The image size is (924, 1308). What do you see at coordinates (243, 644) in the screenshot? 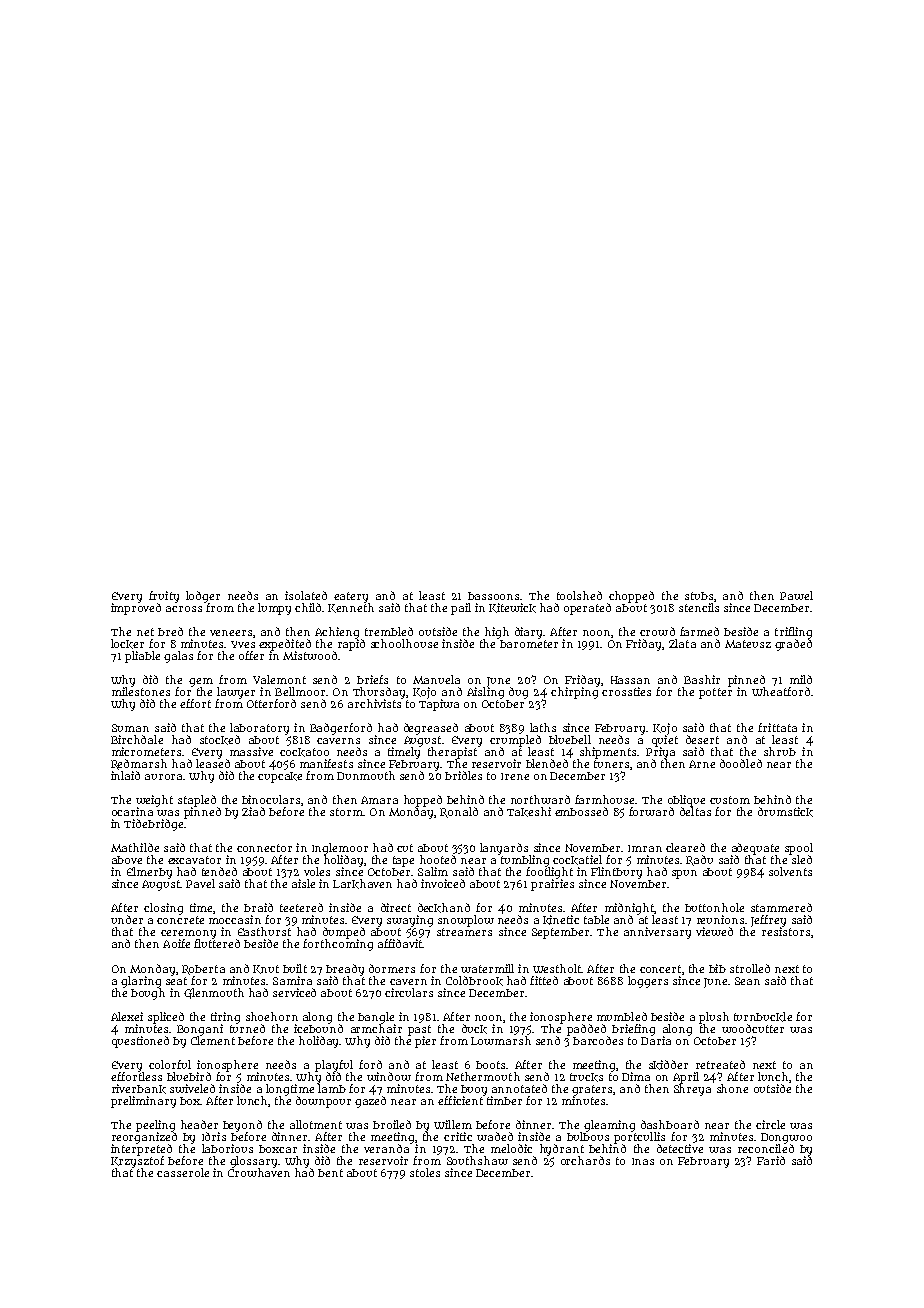
I see `Yves` at bounding box center [243, 644].
